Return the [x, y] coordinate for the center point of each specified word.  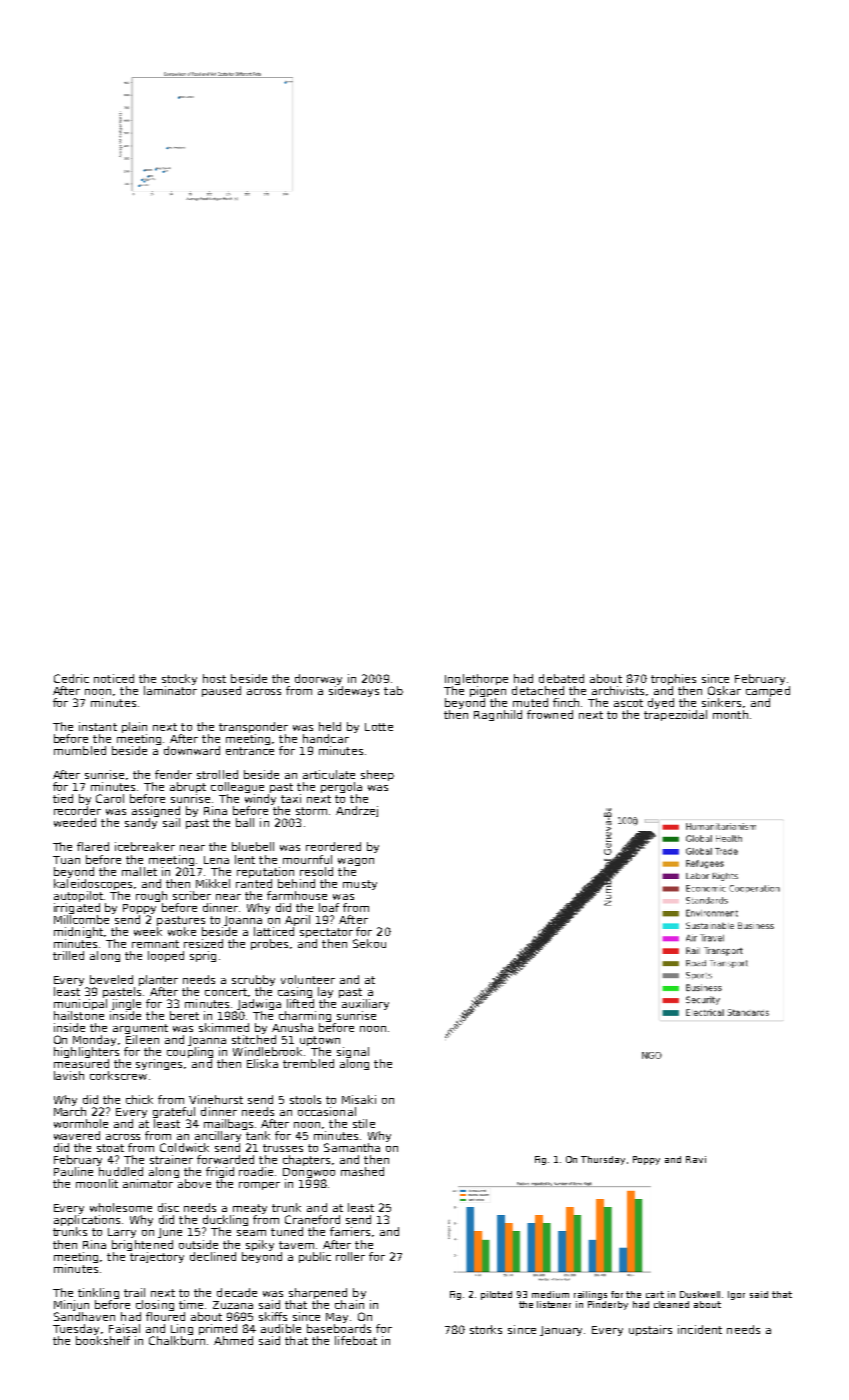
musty [360, 885]
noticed [114, 678]
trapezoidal [675, 715]
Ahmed [233, 1340]
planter [158, 980]
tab [393, 690]
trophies [673, 679]
